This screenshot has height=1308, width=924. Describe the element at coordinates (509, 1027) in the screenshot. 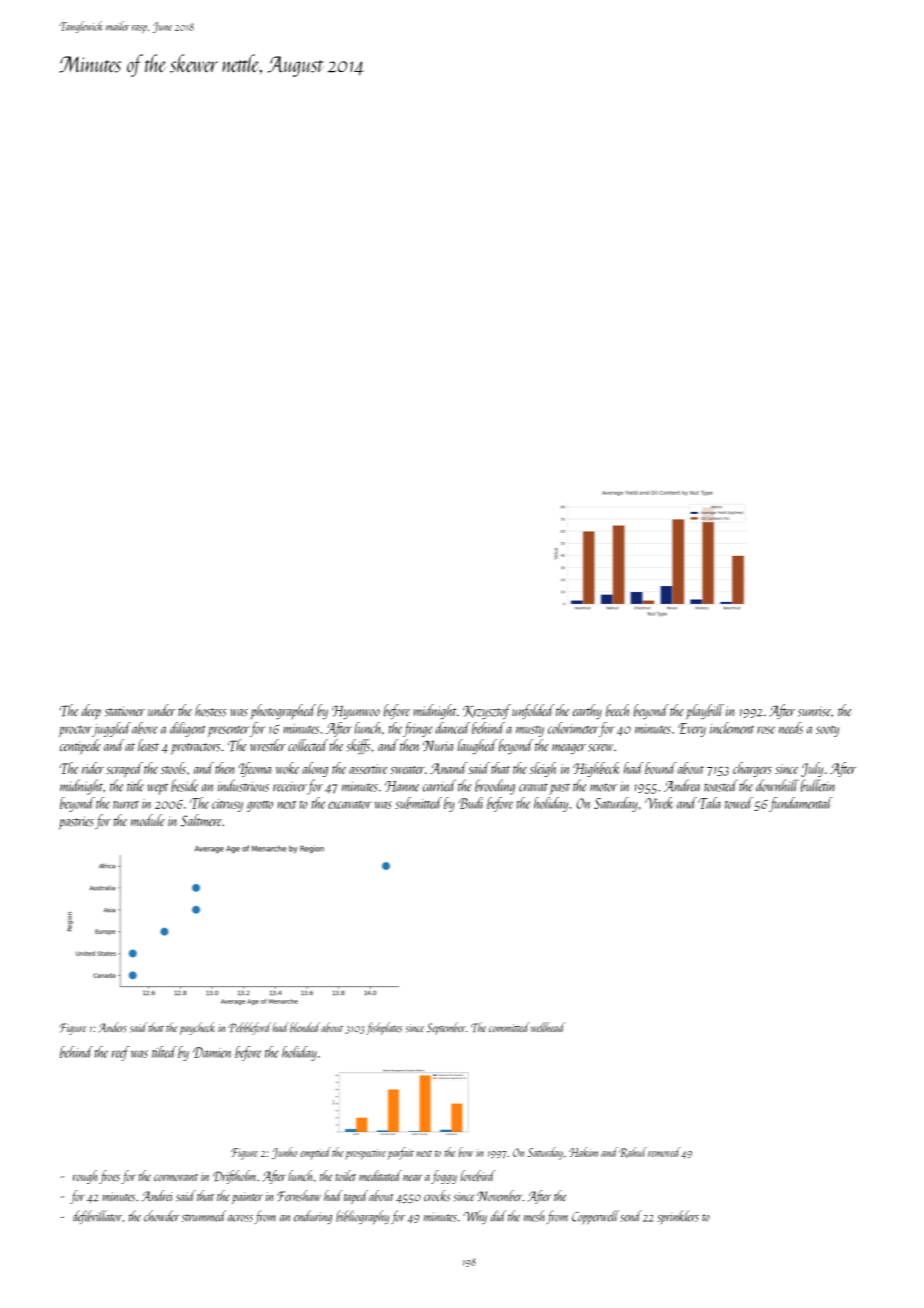

I see `committed` at that location.
